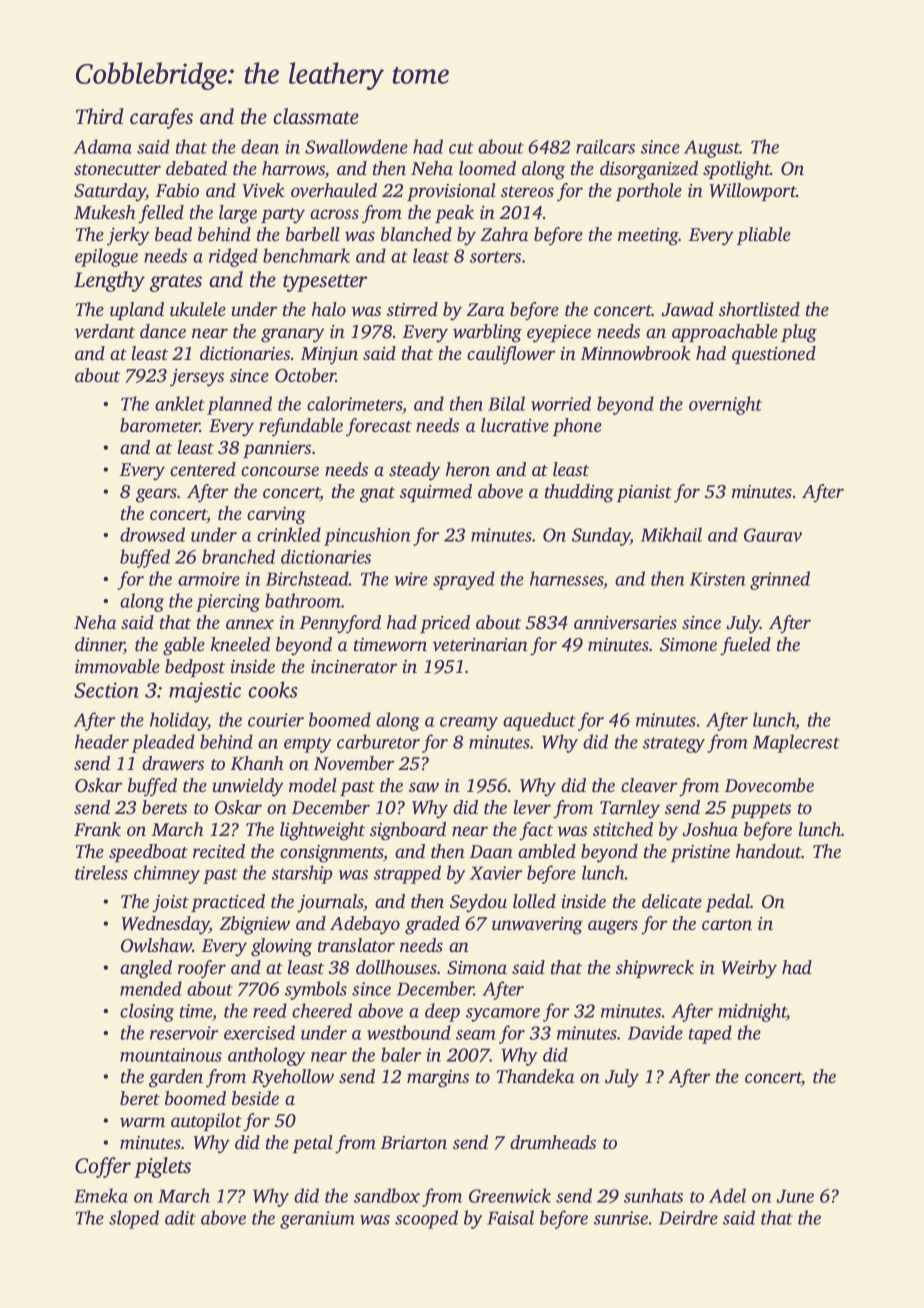 The height and width of the screenshot is (1308, 924). Describe the element at coordinates (799, 333) in the screenshot. I see `plug` at that location.
